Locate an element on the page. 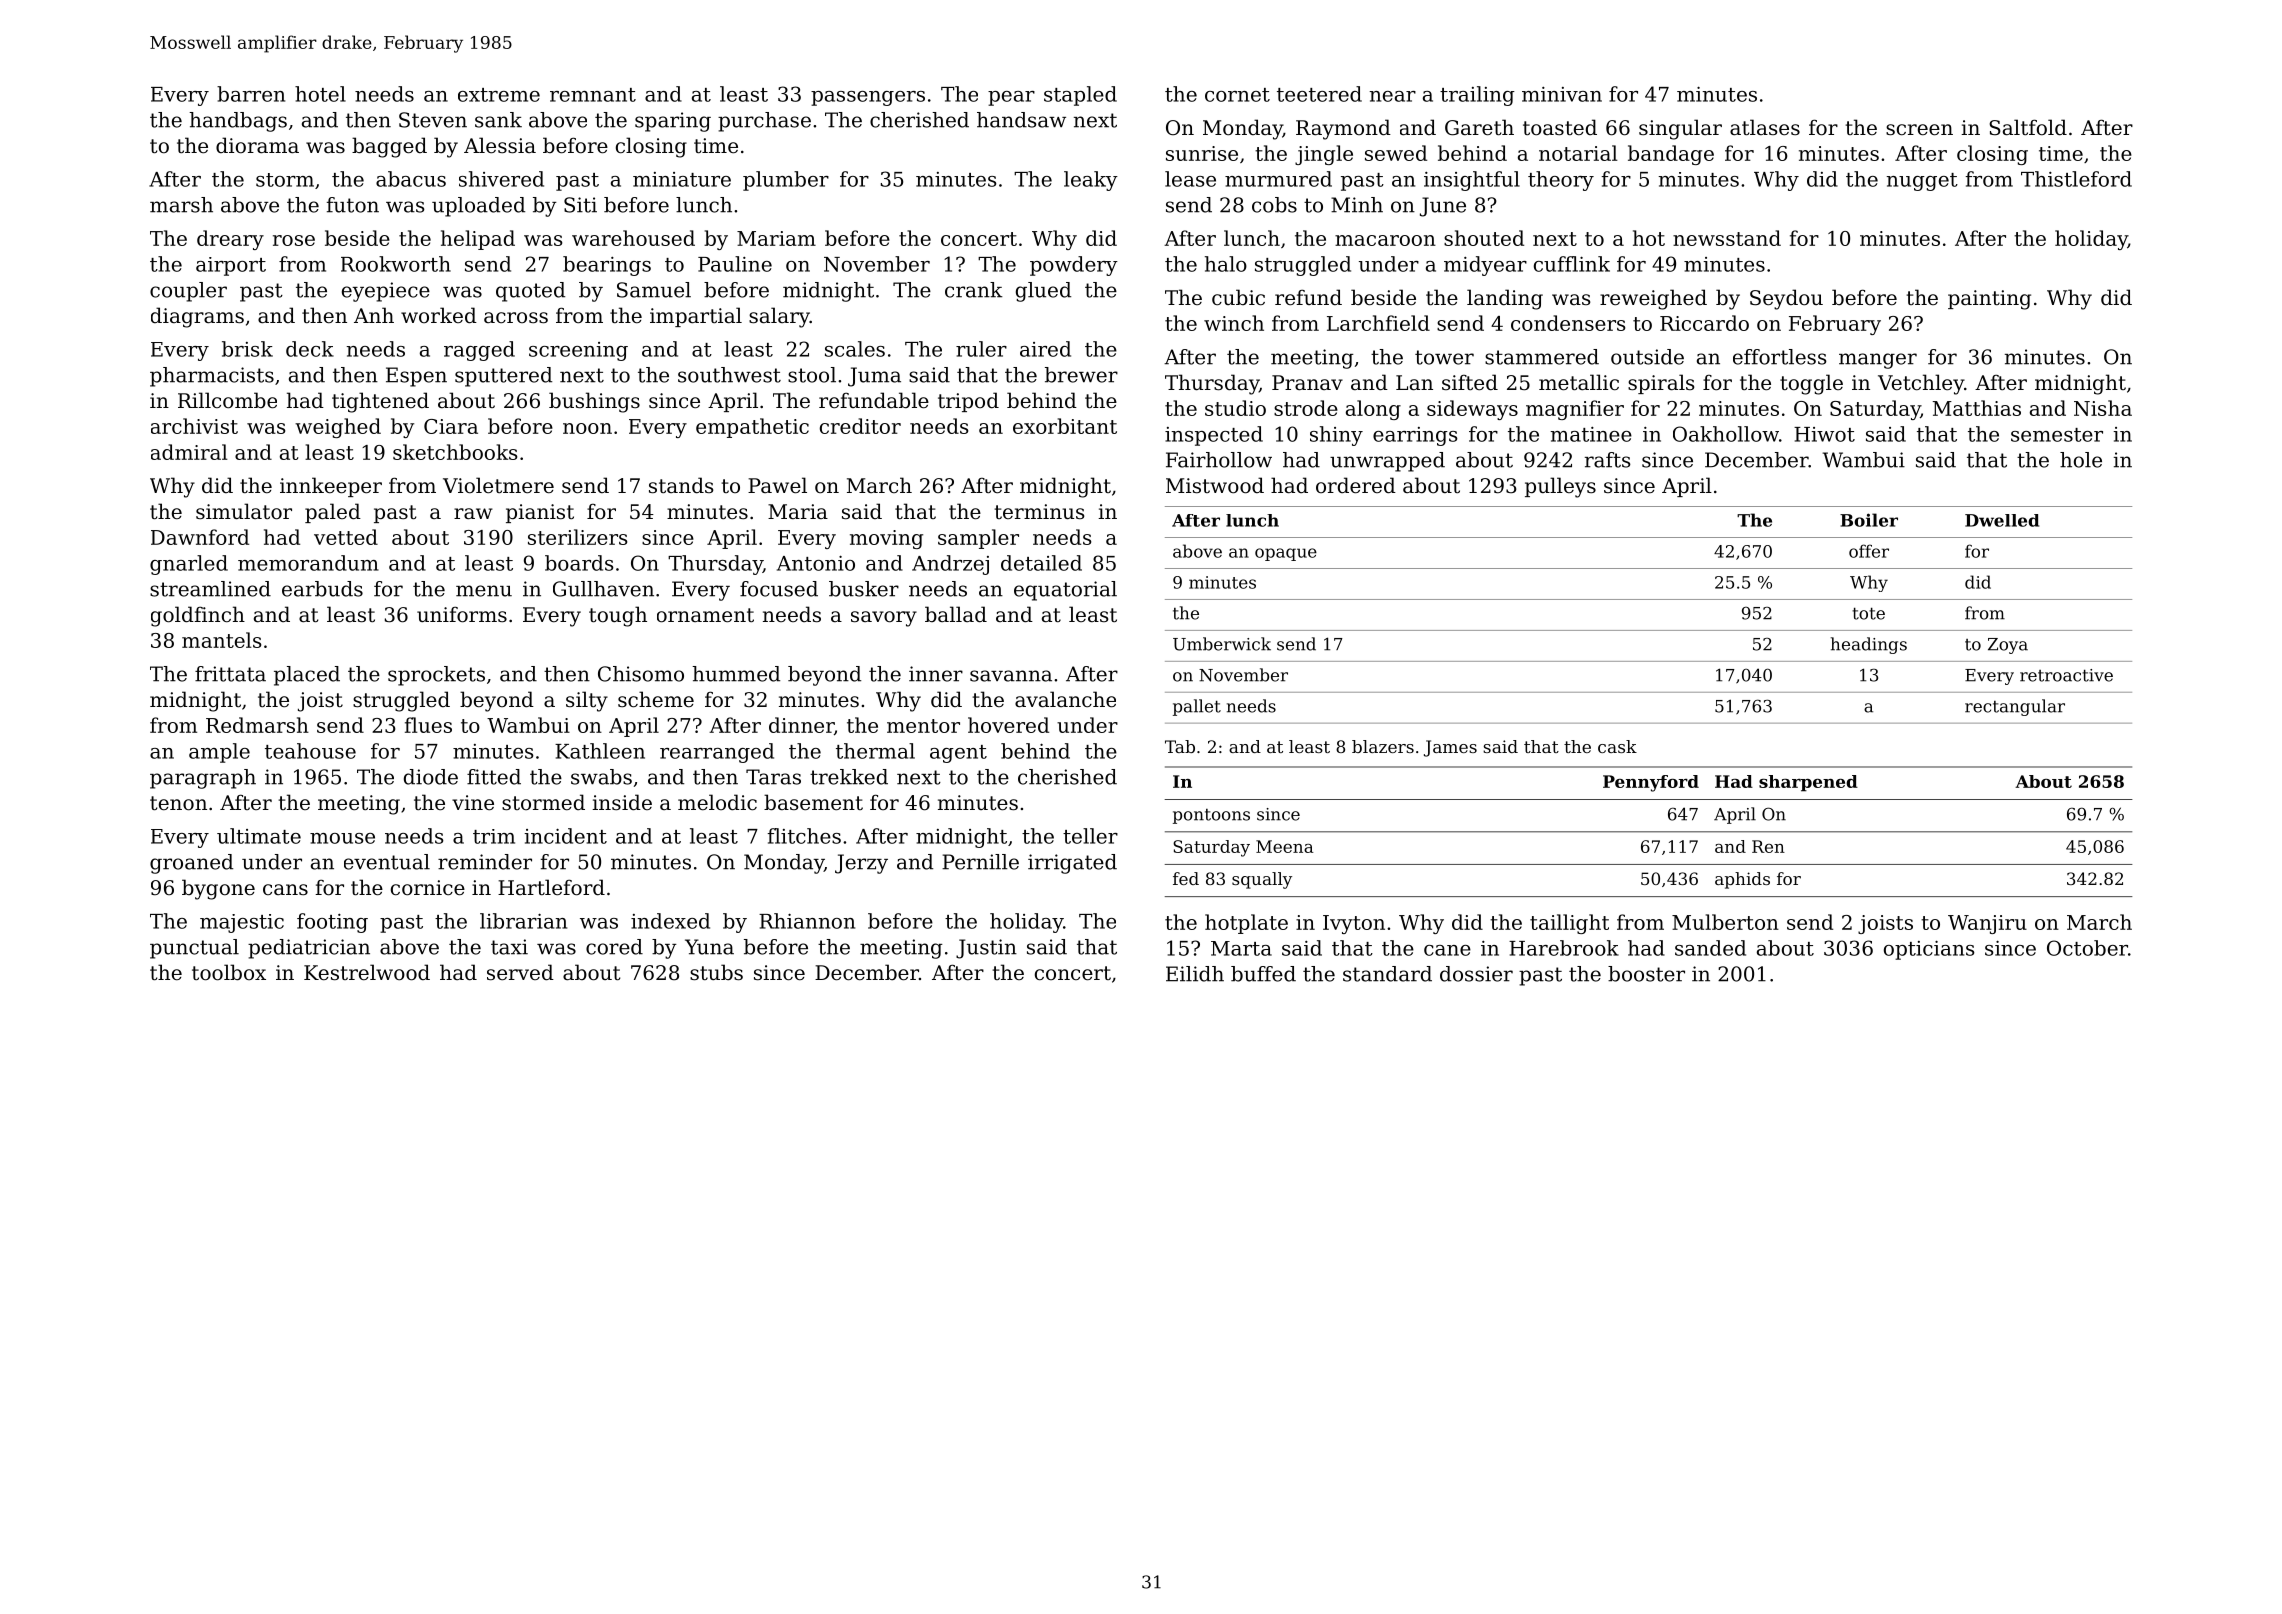 The image size is (2282, 1614). remnant is located at coordinates (593, 95).
